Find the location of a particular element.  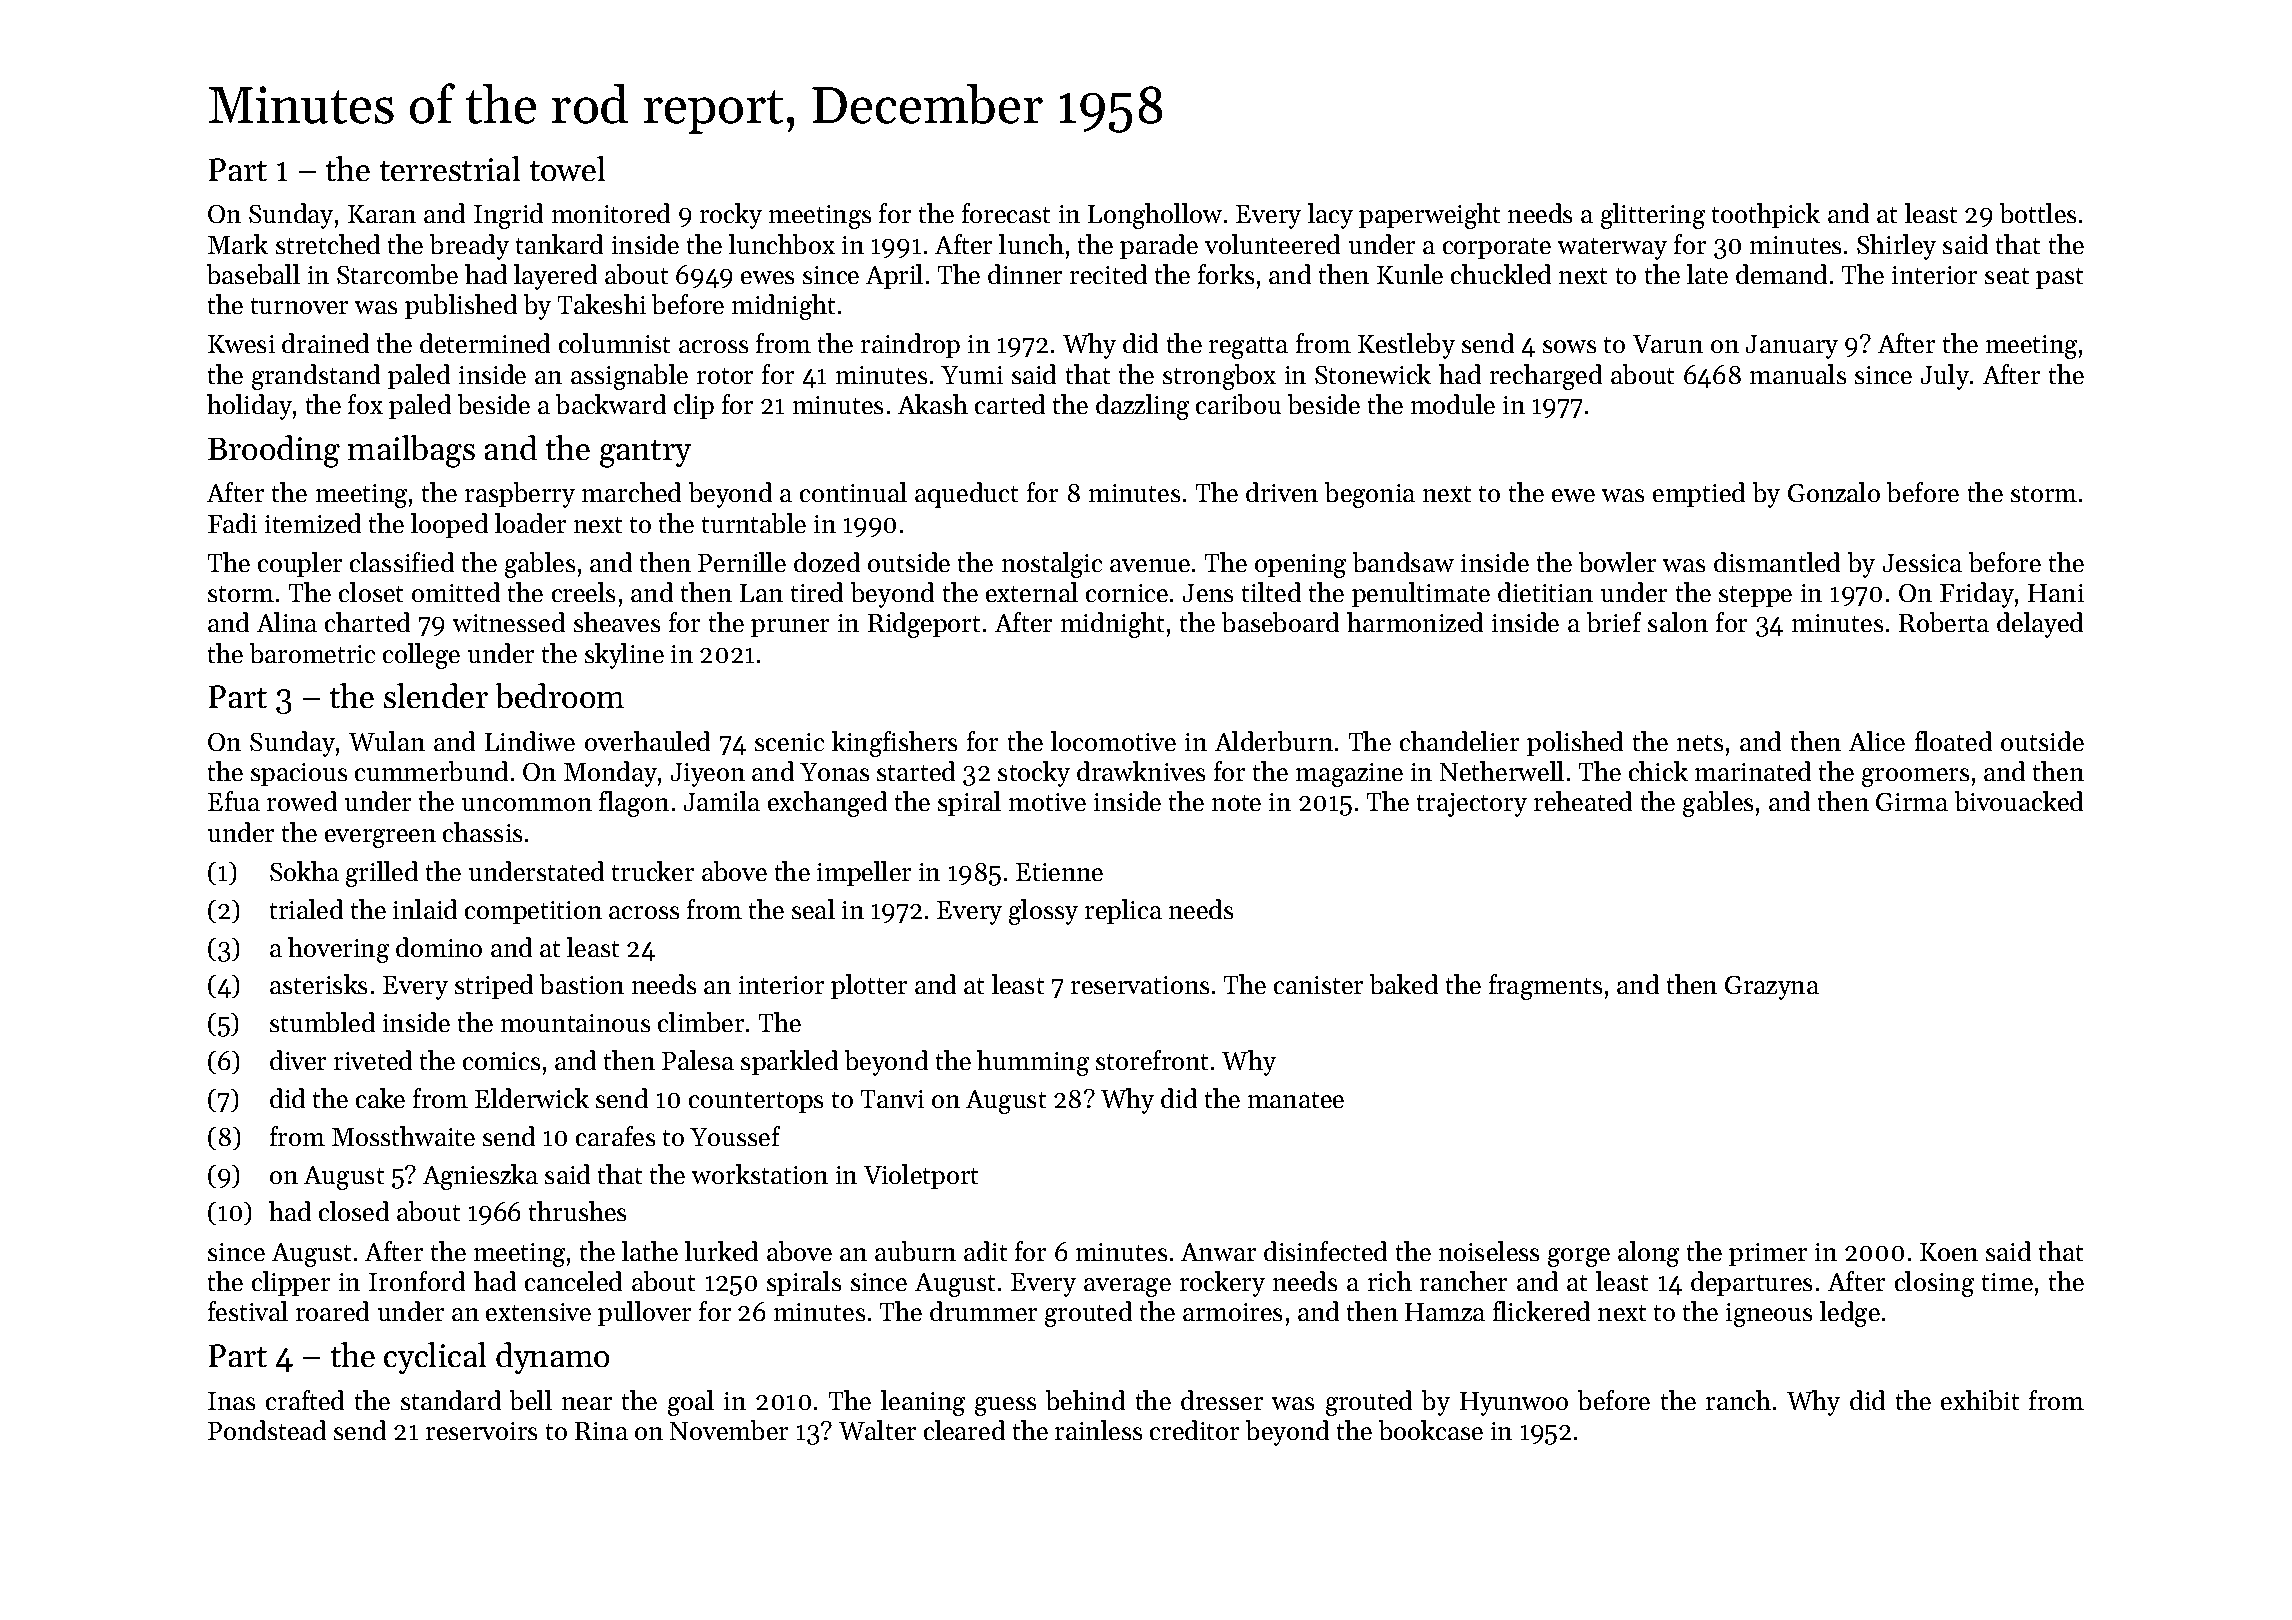

terrestrial is located at coordinates (450, 168).
